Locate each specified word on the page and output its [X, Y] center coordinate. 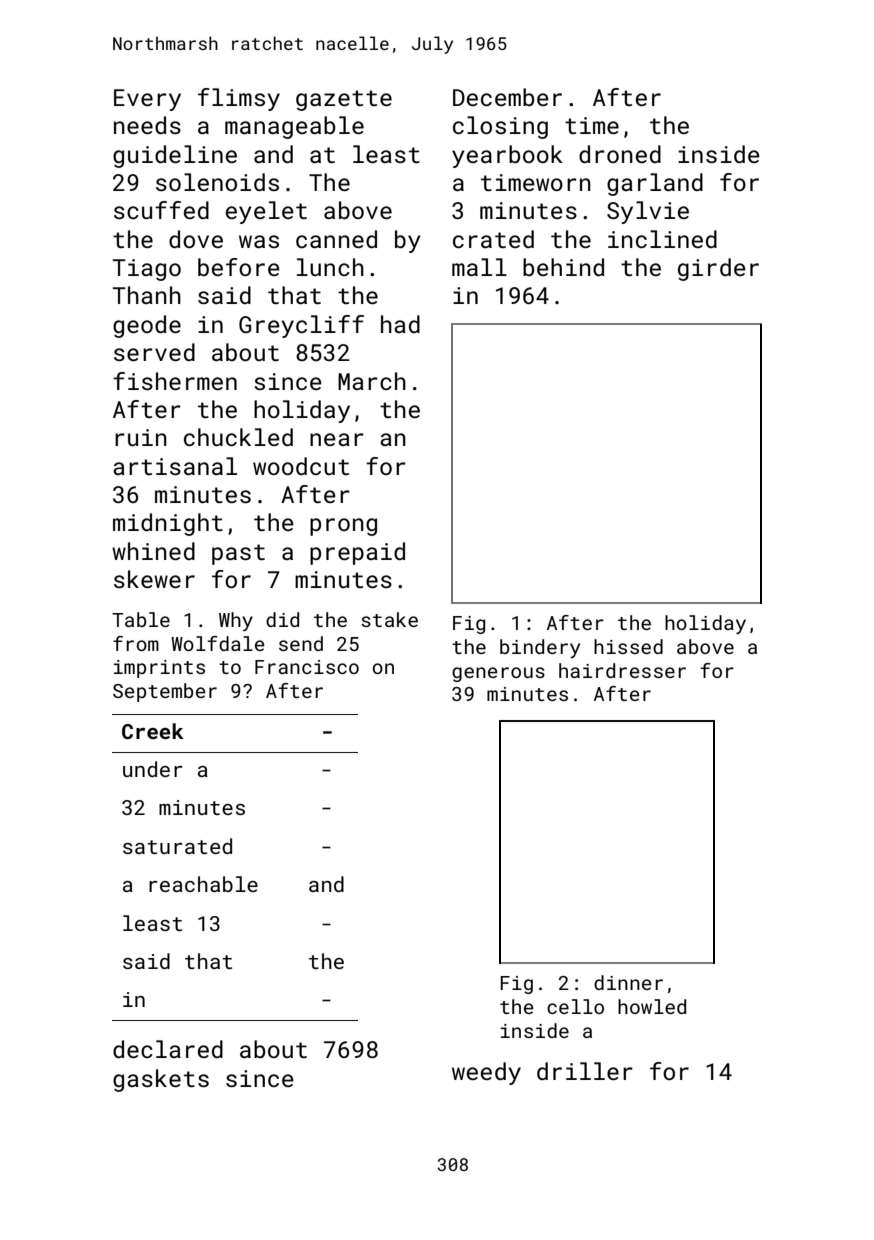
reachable [203, 884]
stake [389, 619]
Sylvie [648, 212]
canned [336, 239]
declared [168, 1049]
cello [575, 1006]
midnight [168, 524]
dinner [628, 982]
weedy [486, 1073]
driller [585, 1071]
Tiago [147, 270]
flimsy [239, 99]
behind [563, 267]
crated [493, 239]
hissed [628, 646]
